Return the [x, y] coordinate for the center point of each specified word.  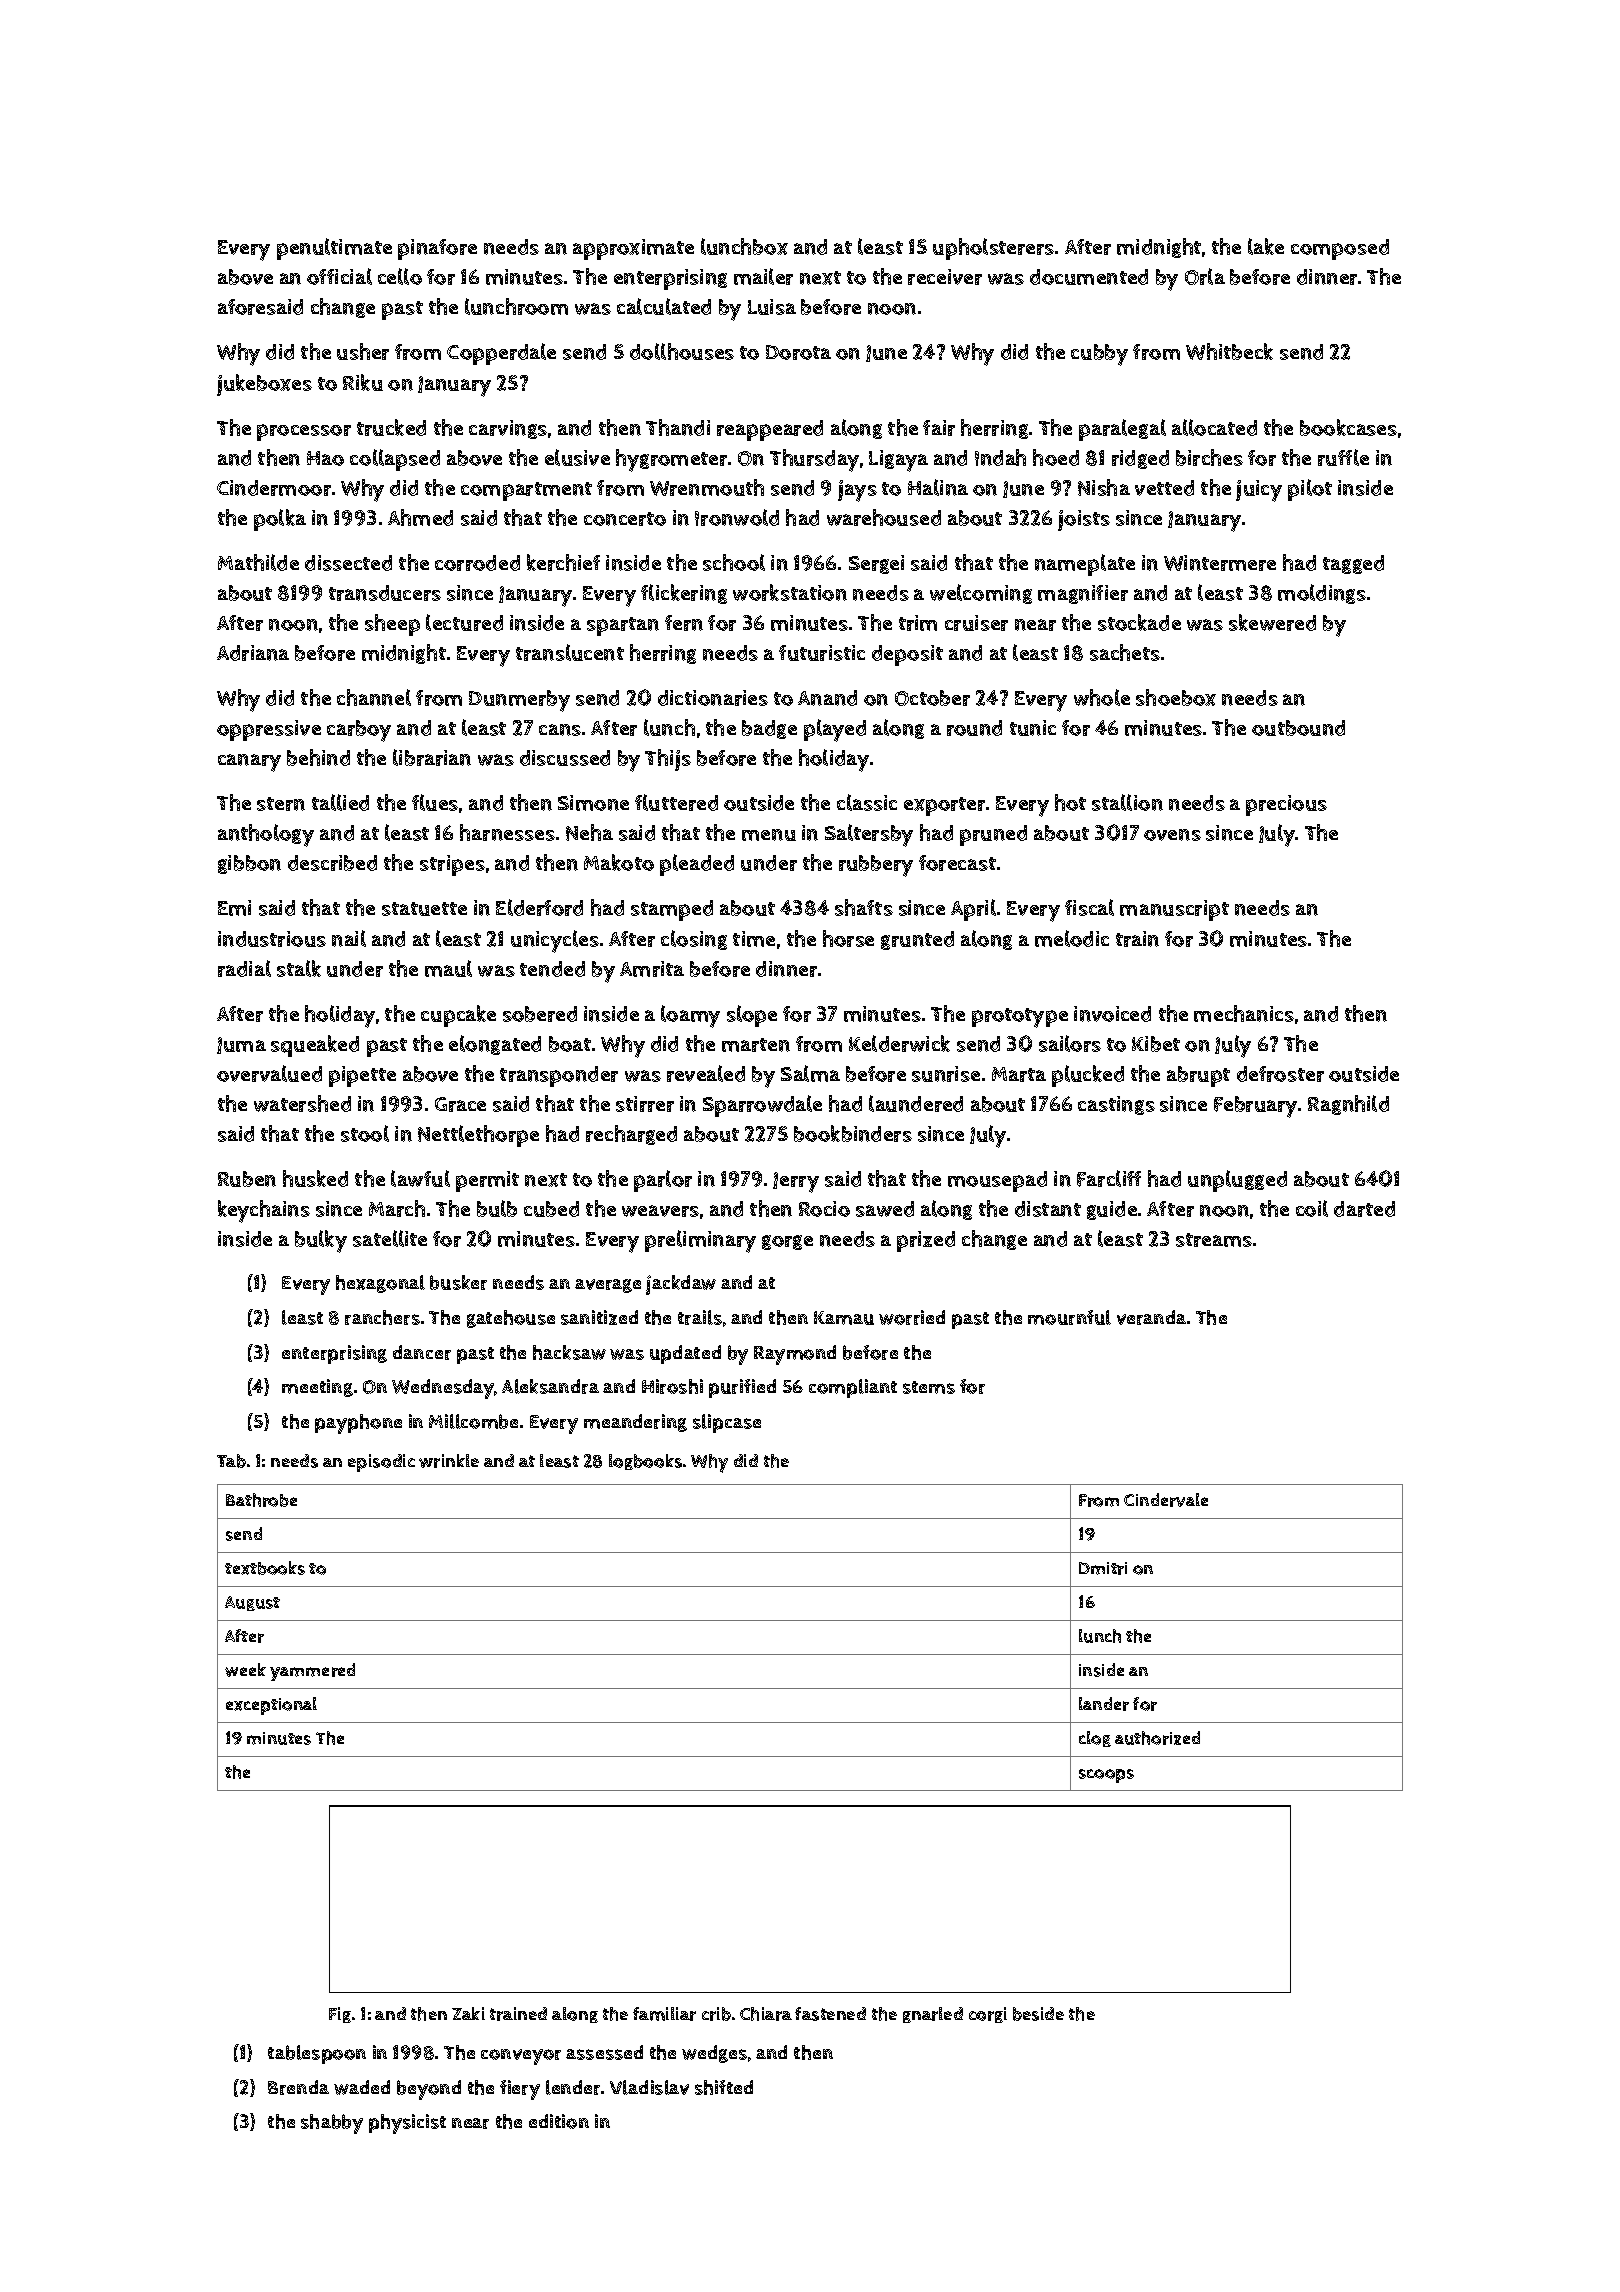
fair [939, 428]
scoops [1106, 1776]
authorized [1157, 1738]
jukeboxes [264, 385]
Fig [340, 2015]
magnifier [1083, 594]
